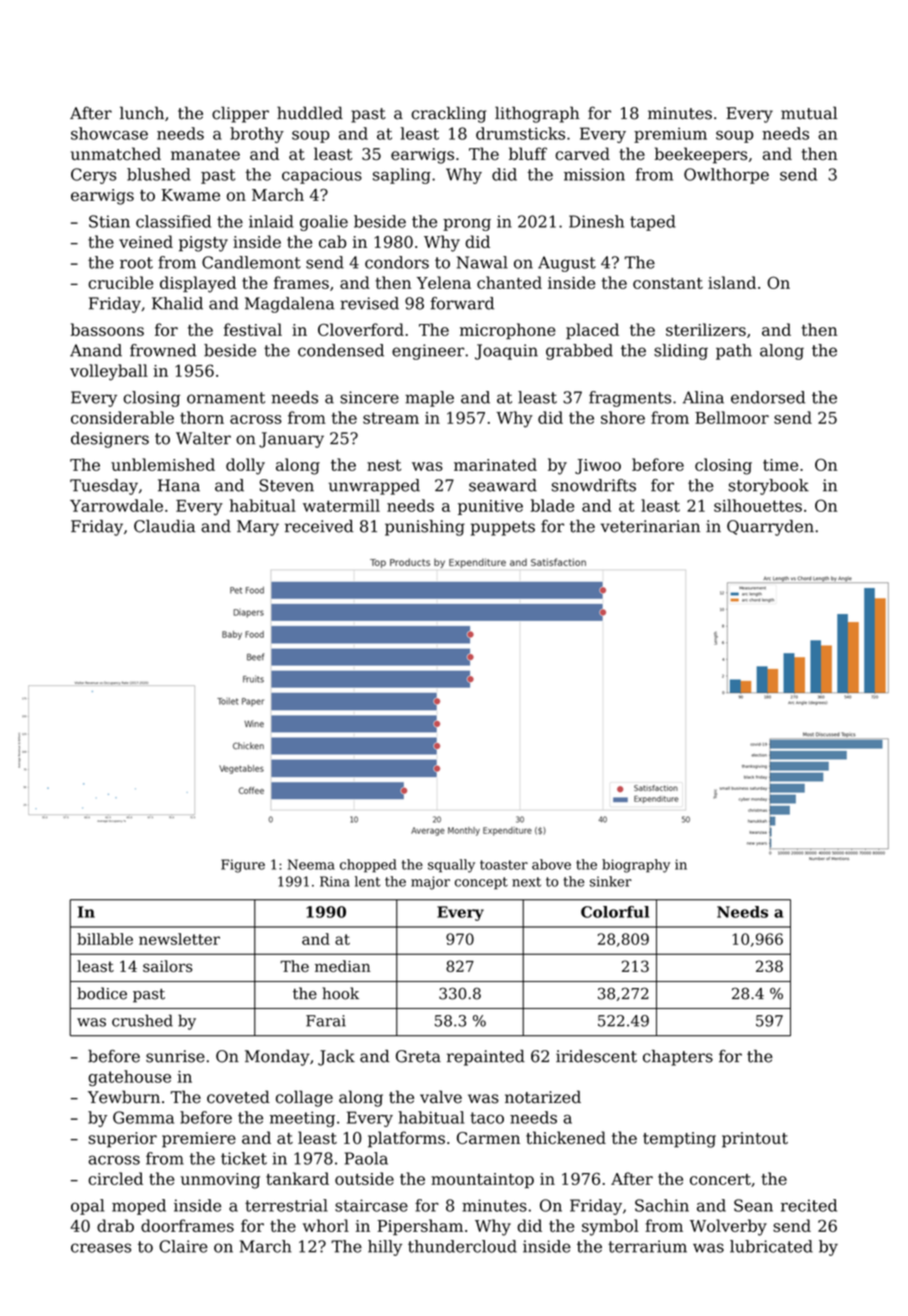 The image size is (908, 1316). What do you see at coordinates (116, 505) in the image?
I see `Yarrowdale` at bounding box center [116, 505].
